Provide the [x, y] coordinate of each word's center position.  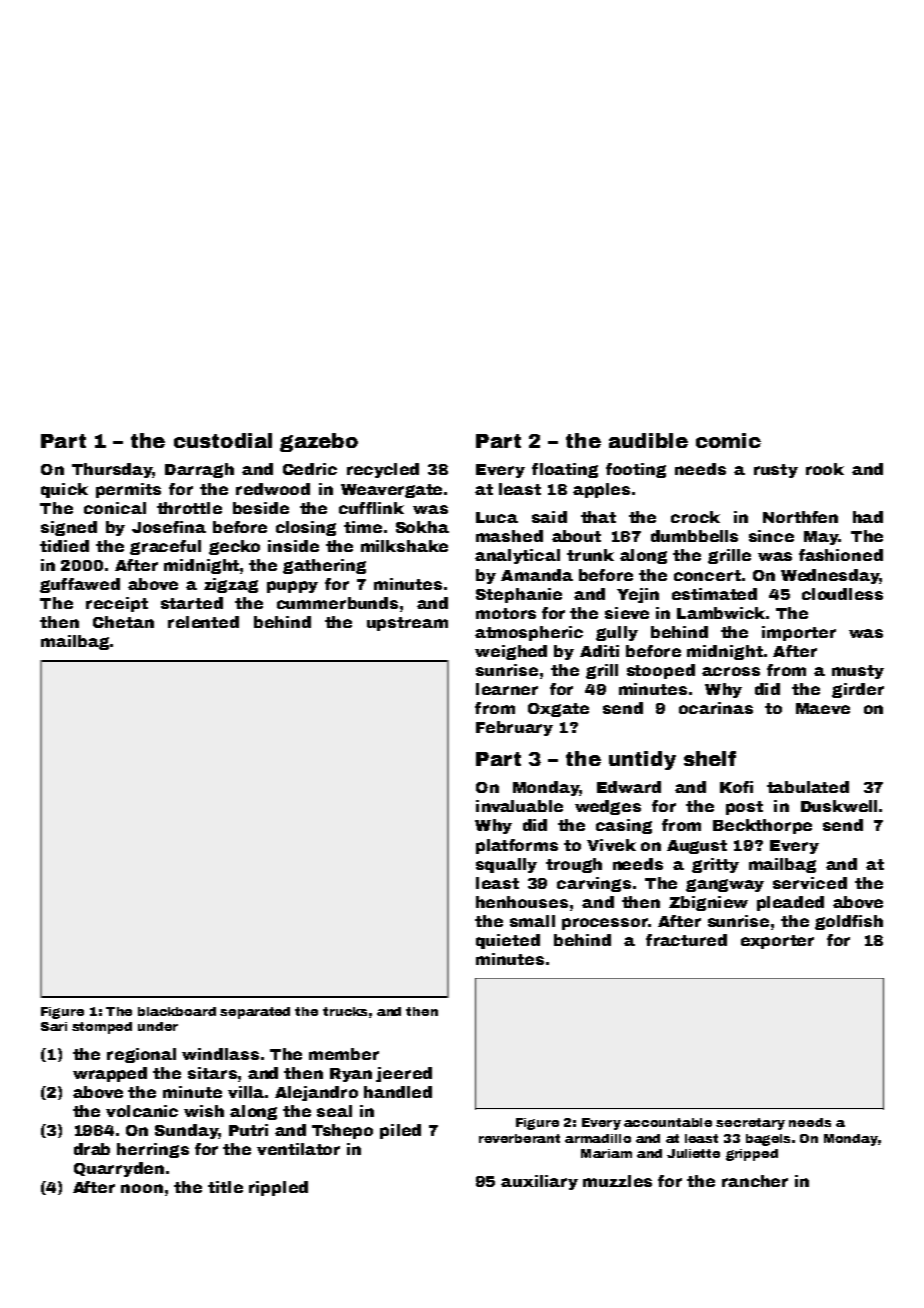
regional [141, 1055]
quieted [508, 941]
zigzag [231, 585]
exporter [777, 942]
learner [507, 689]
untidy [642, 760]
